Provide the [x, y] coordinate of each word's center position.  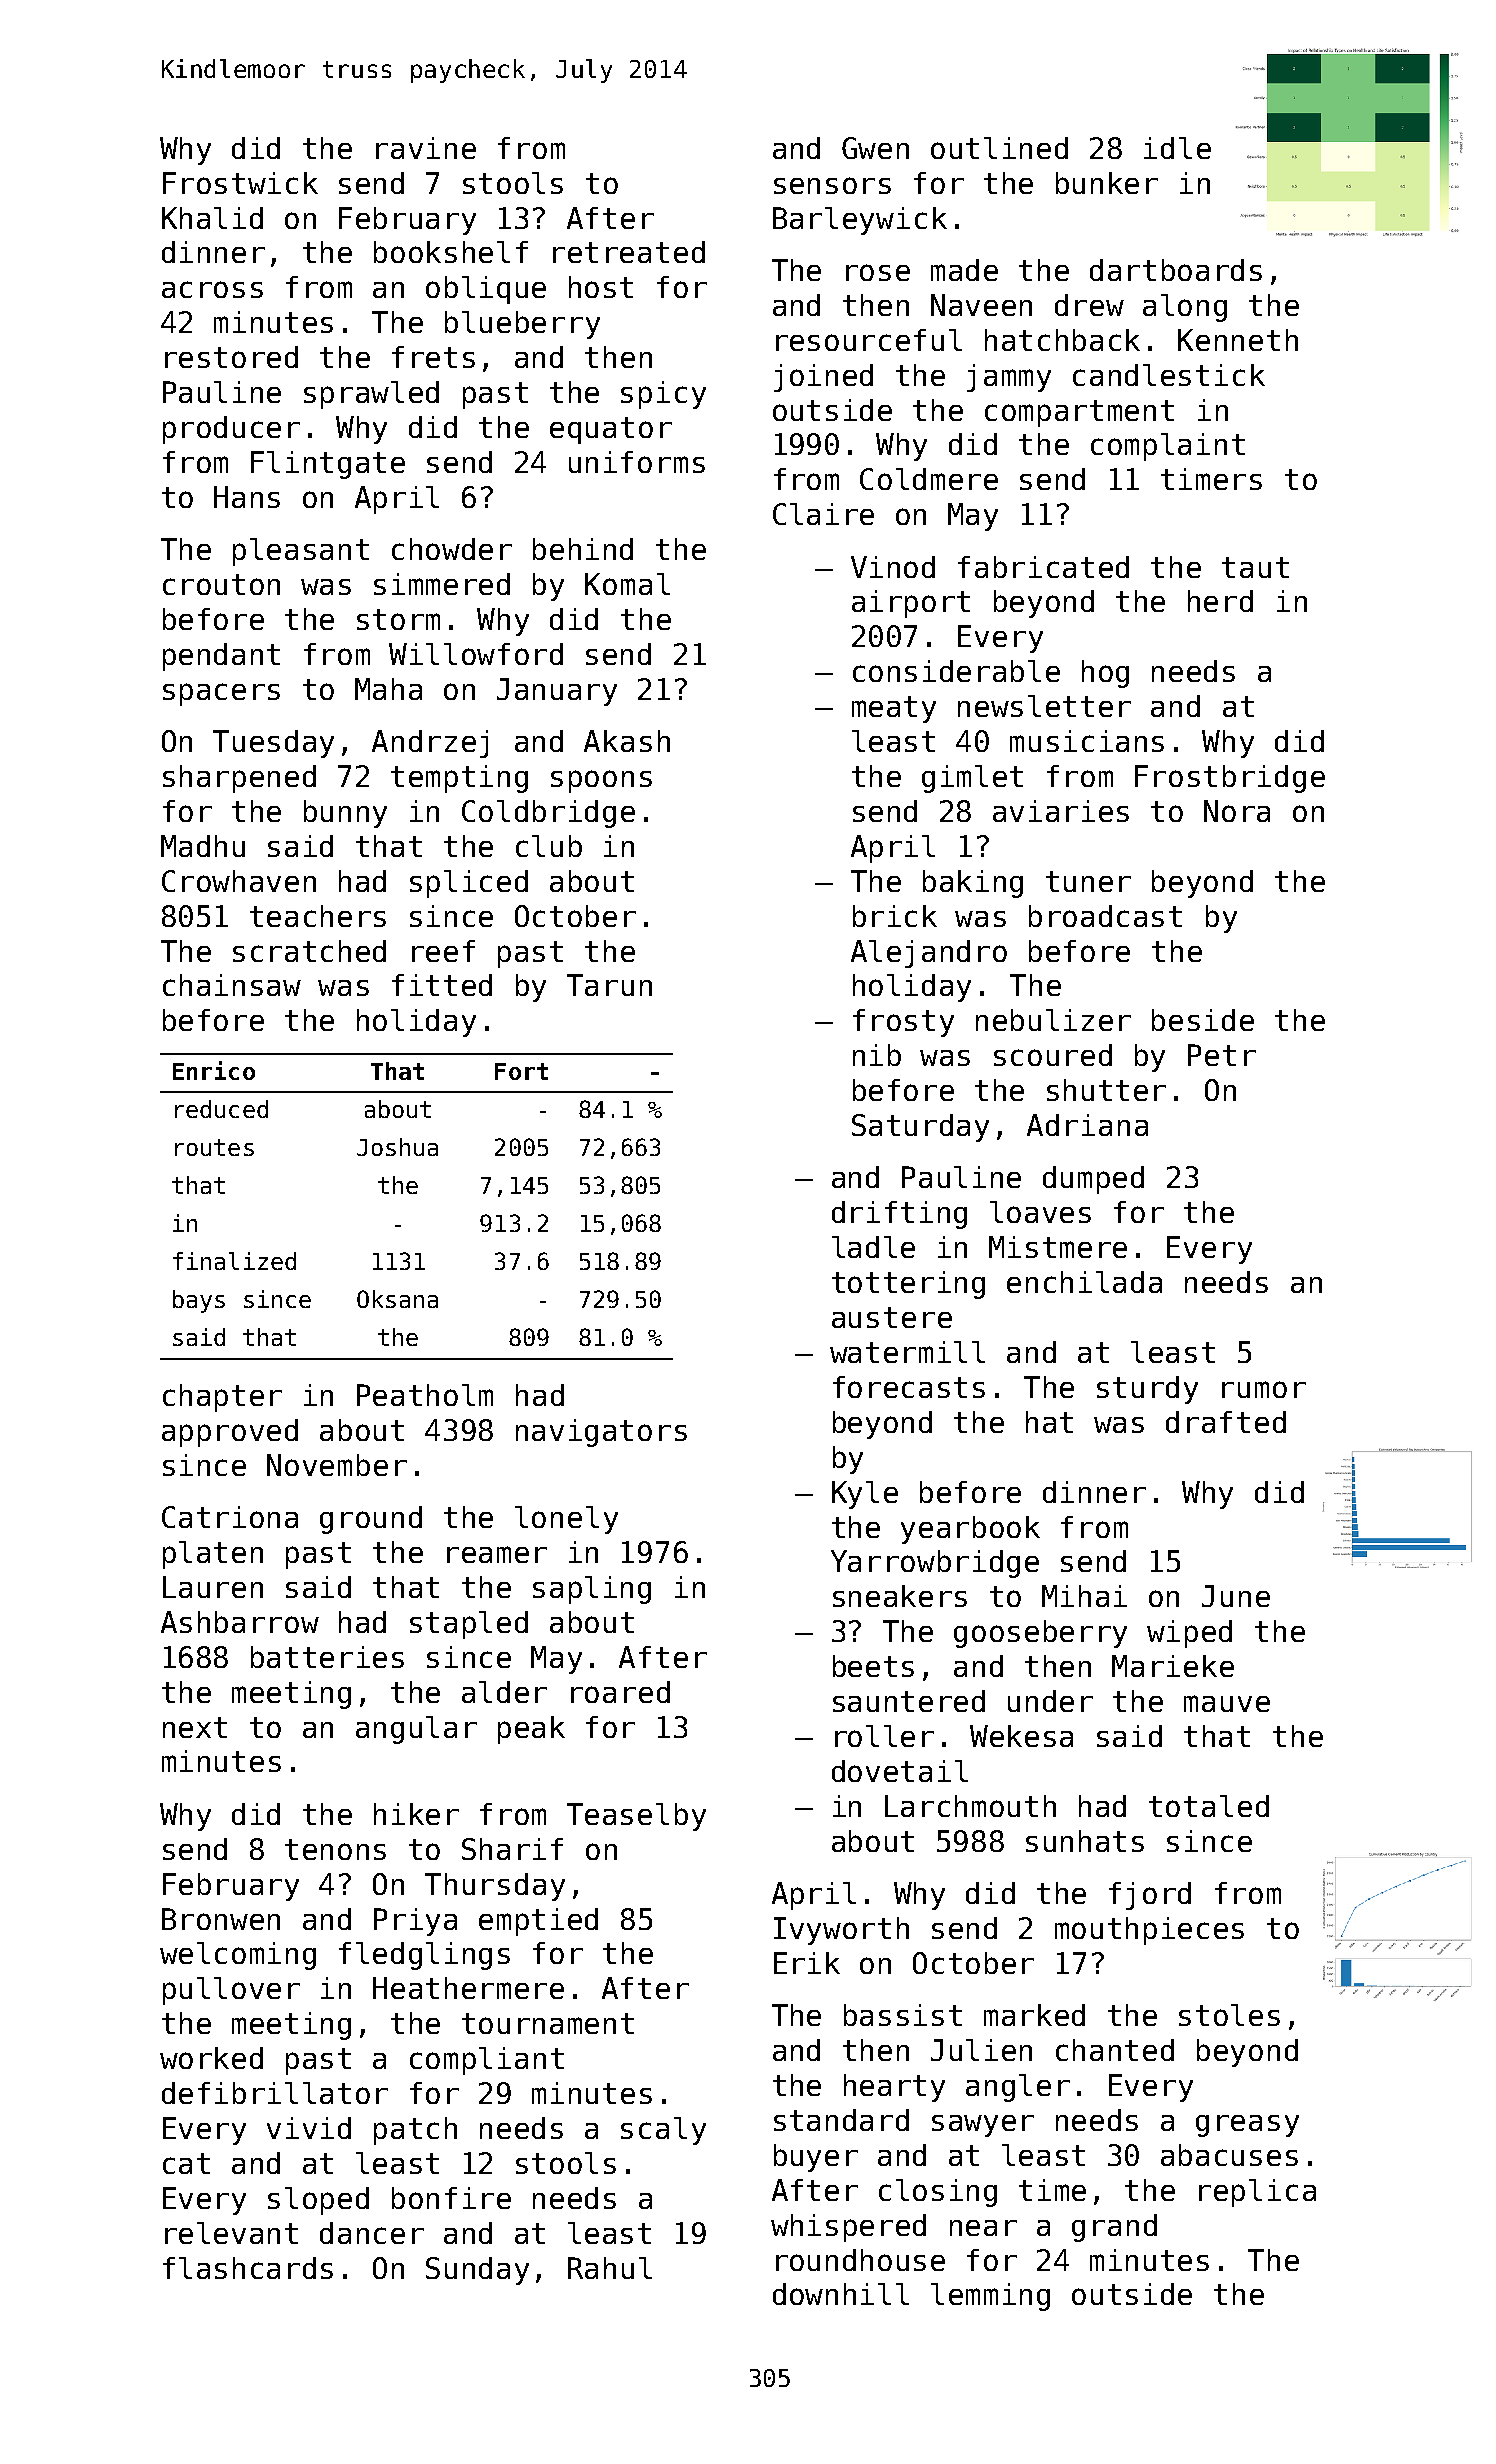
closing [938, 2193]
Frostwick [240, 183]
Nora [1237, 811]
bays [199, 1301]
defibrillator [275, 2093]
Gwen [875, 148]
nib [877, 1055]
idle [1177, 148]
